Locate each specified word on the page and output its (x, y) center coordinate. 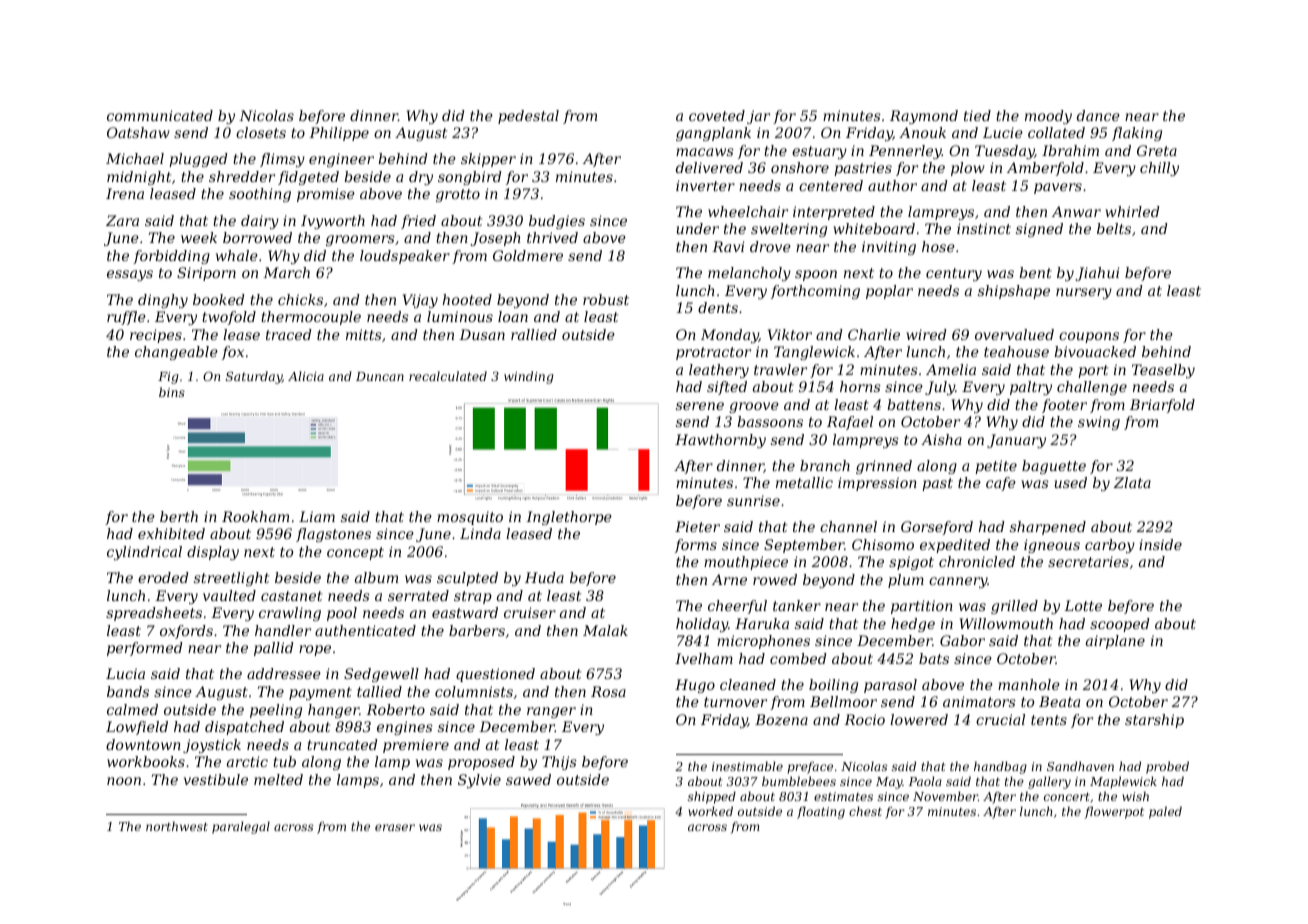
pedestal (528, 117)
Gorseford (937, 528)
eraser (395, 827)
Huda (544, 577)
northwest (177, 826)
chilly (1159, 169)
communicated (160, 115)
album (376, 577)
